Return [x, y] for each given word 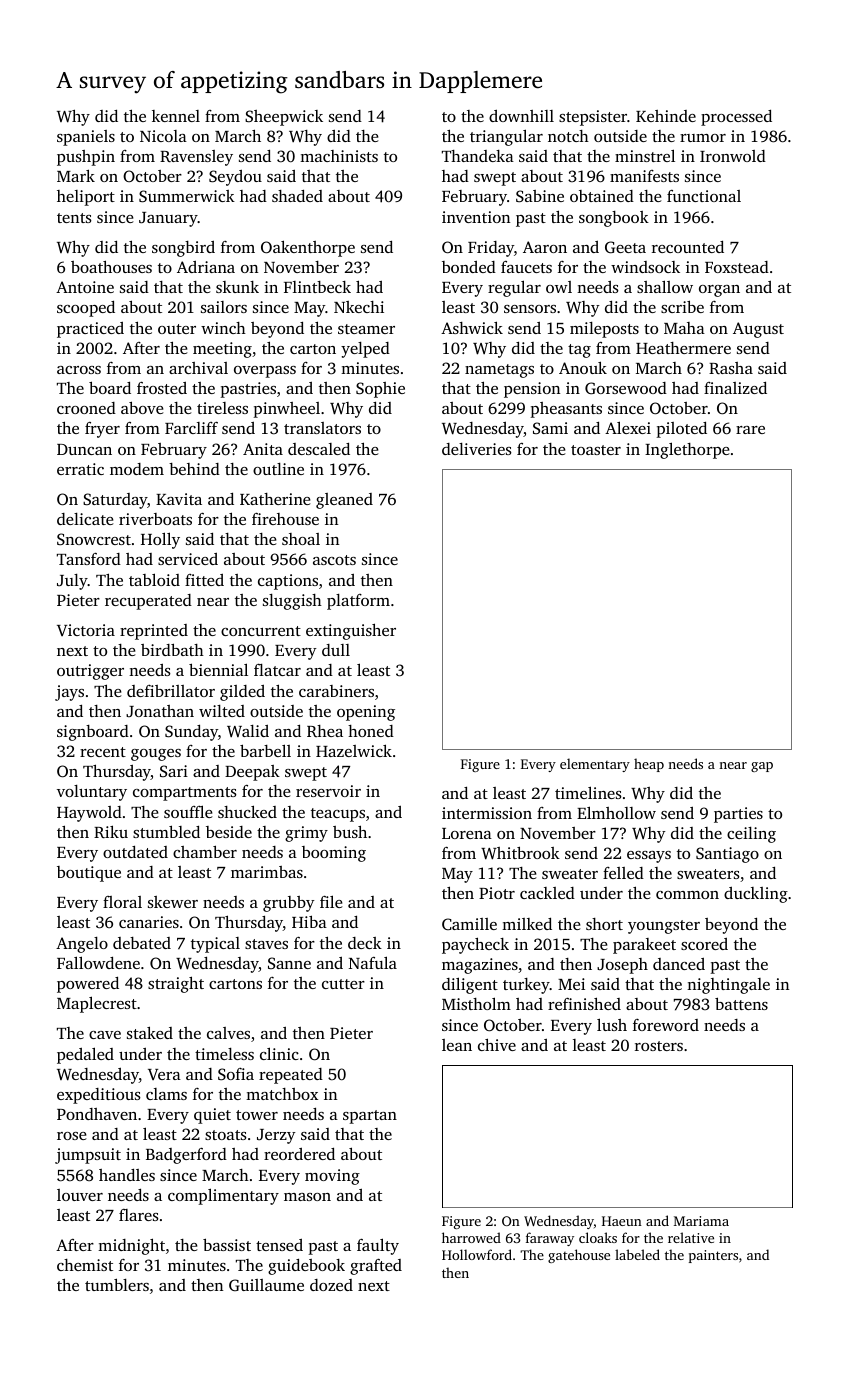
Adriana [206, 267]
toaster [596, 450]
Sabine [540, 196]
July [72, 582]
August [758, 330]
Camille [469, 924]
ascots [334, 560]
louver [80, 1195]
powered [88, 985]
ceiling [751, 835]
